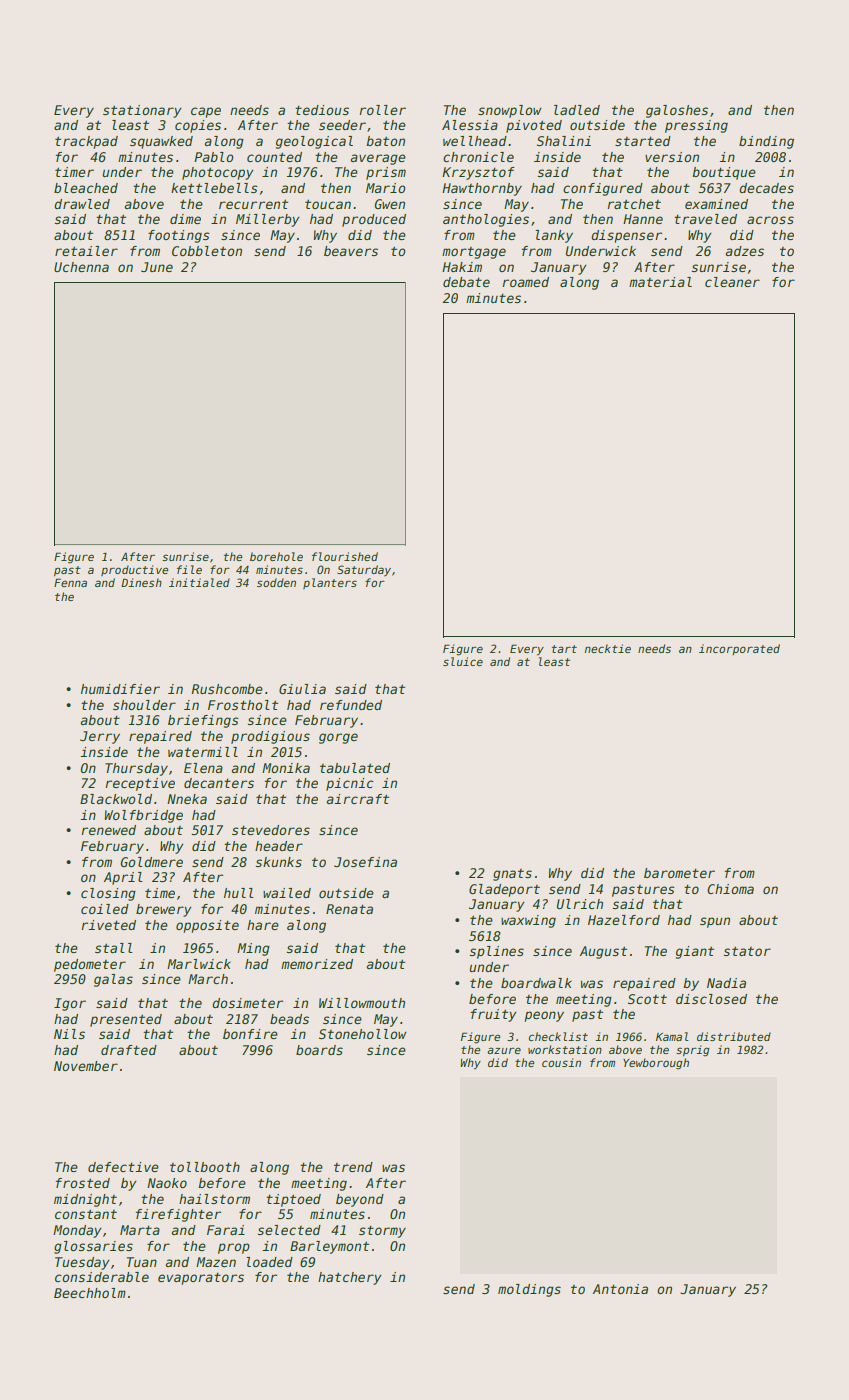 The image size is (849, 1400). Describe the element at coordinates (679, 873) in the screenshot. I see `barometer` at that location.
